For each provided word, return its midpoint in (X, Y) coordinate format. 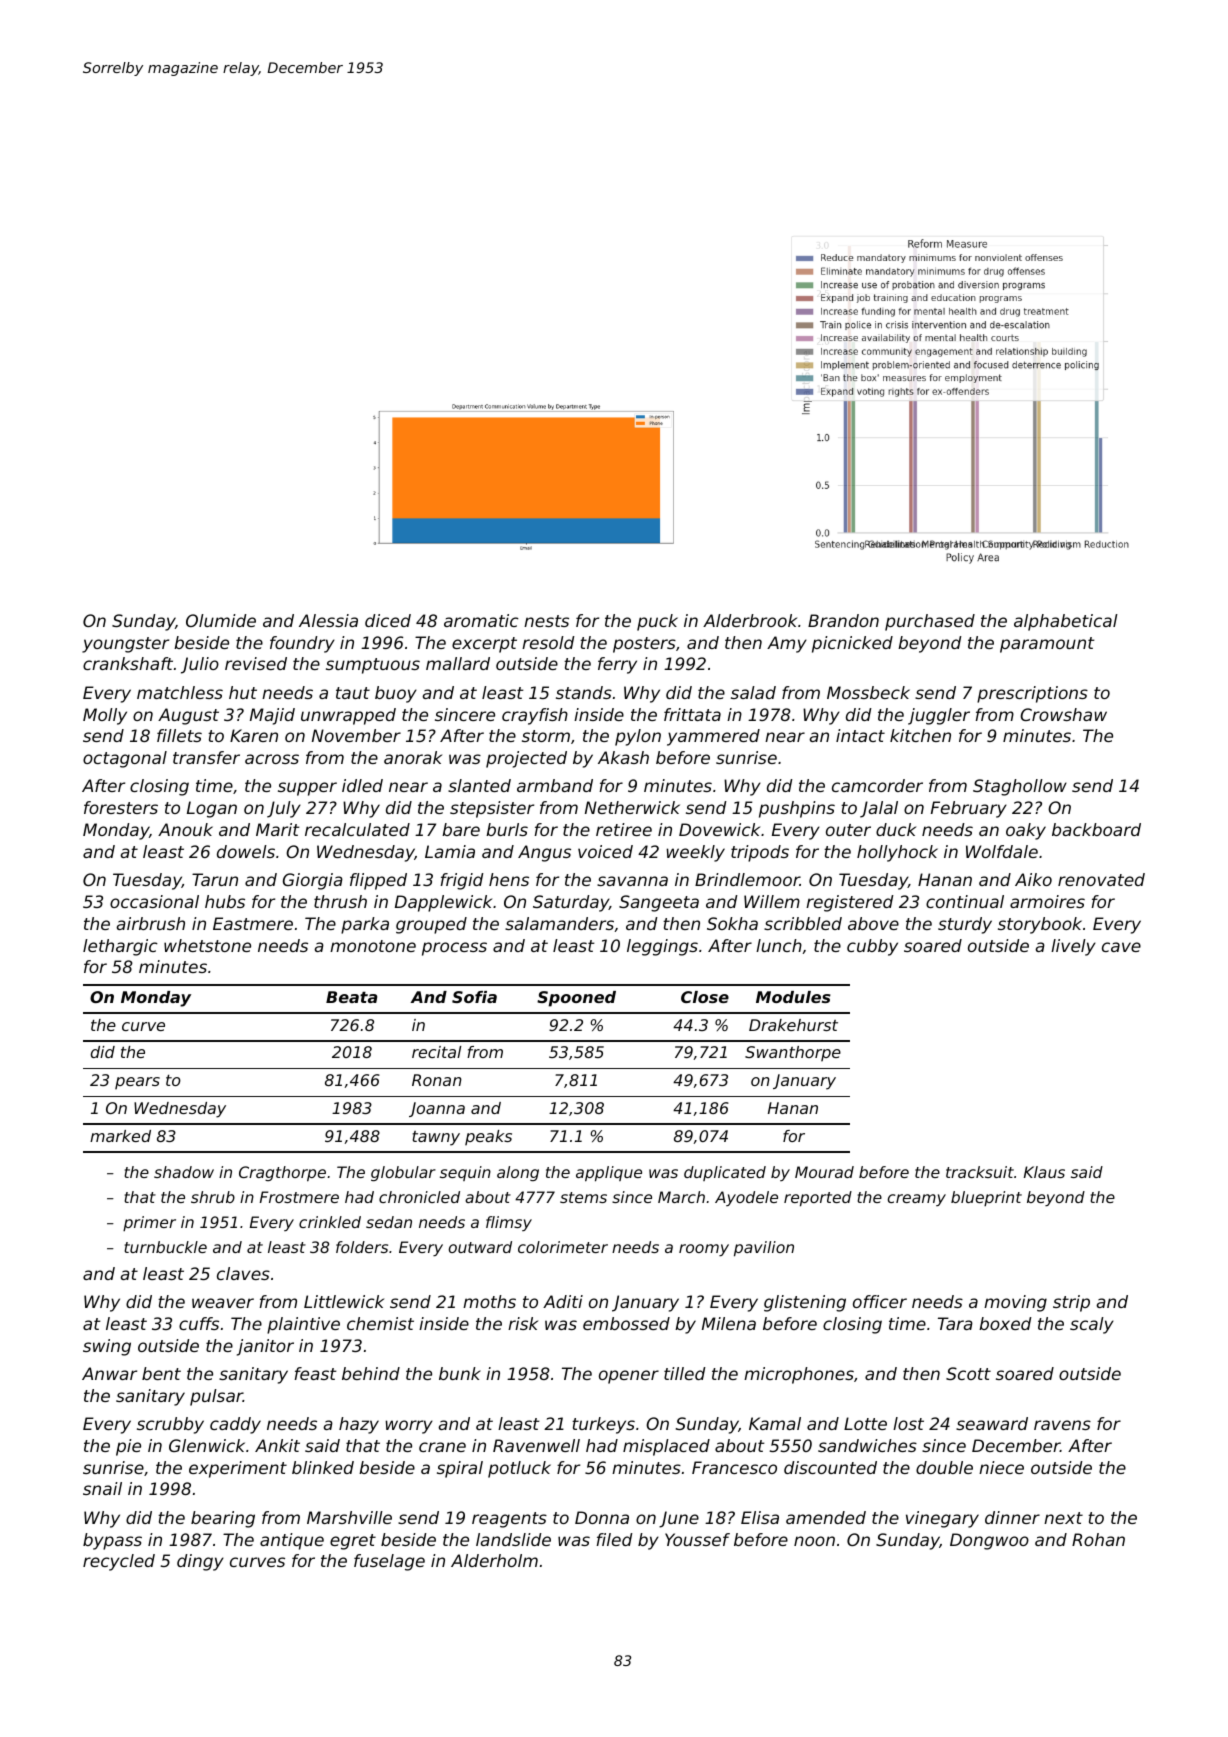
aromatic (481, 620)
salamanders (559, 923)
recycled (119, 1562)
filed (615, 1539)
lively (1073, 947)
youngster (125, 645)
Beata (351, 997)
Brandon (843, 620)
